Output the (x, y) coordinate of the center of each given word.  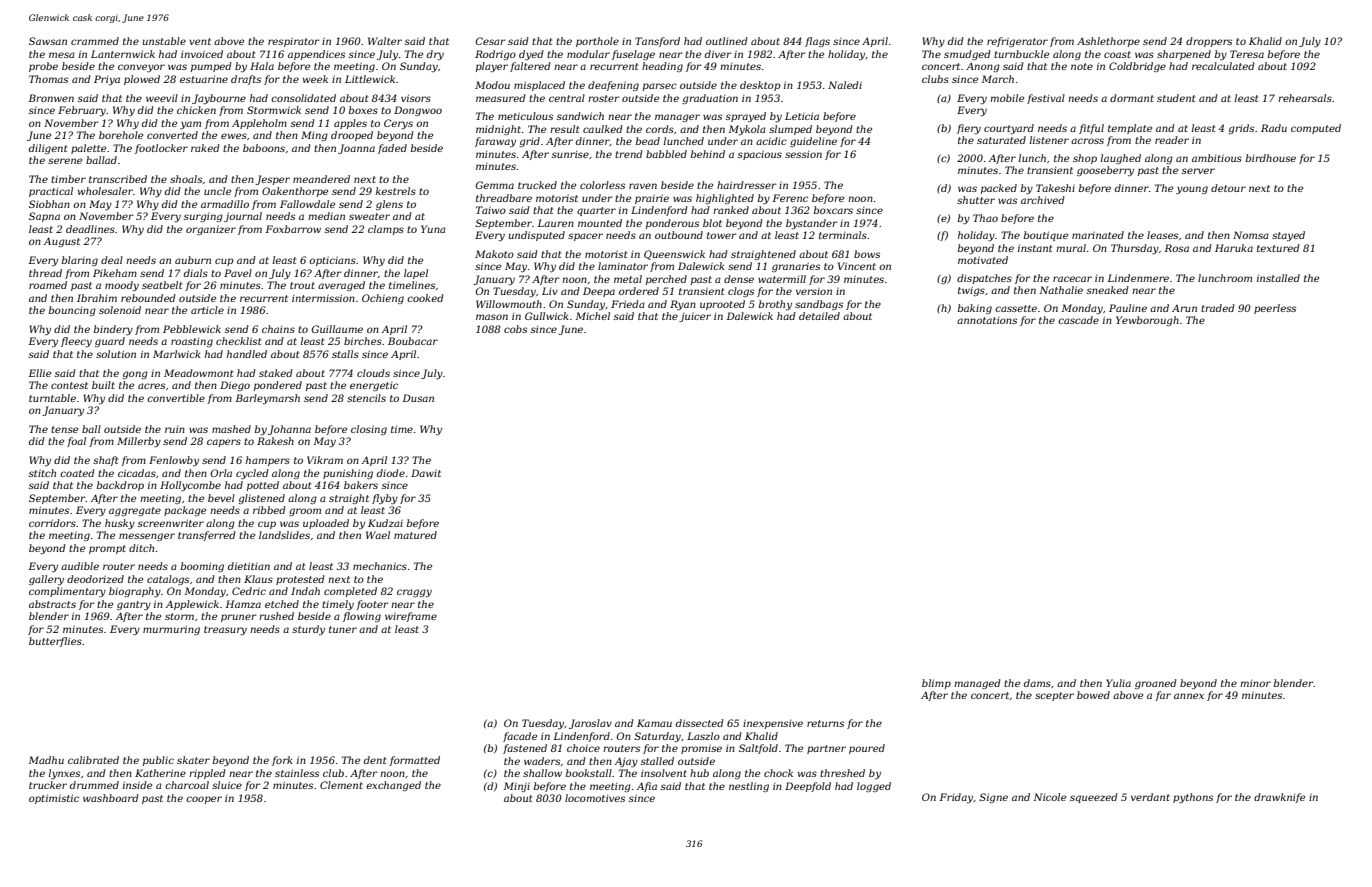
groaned (1156, 684)
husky (120, 524)
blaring (80, 261)
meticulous (525, 116)
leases (1162, 235)
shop (1085, 159)
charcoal (187, 785)
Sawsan (48, 41)
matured (415, 535)
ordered (639, 291)
